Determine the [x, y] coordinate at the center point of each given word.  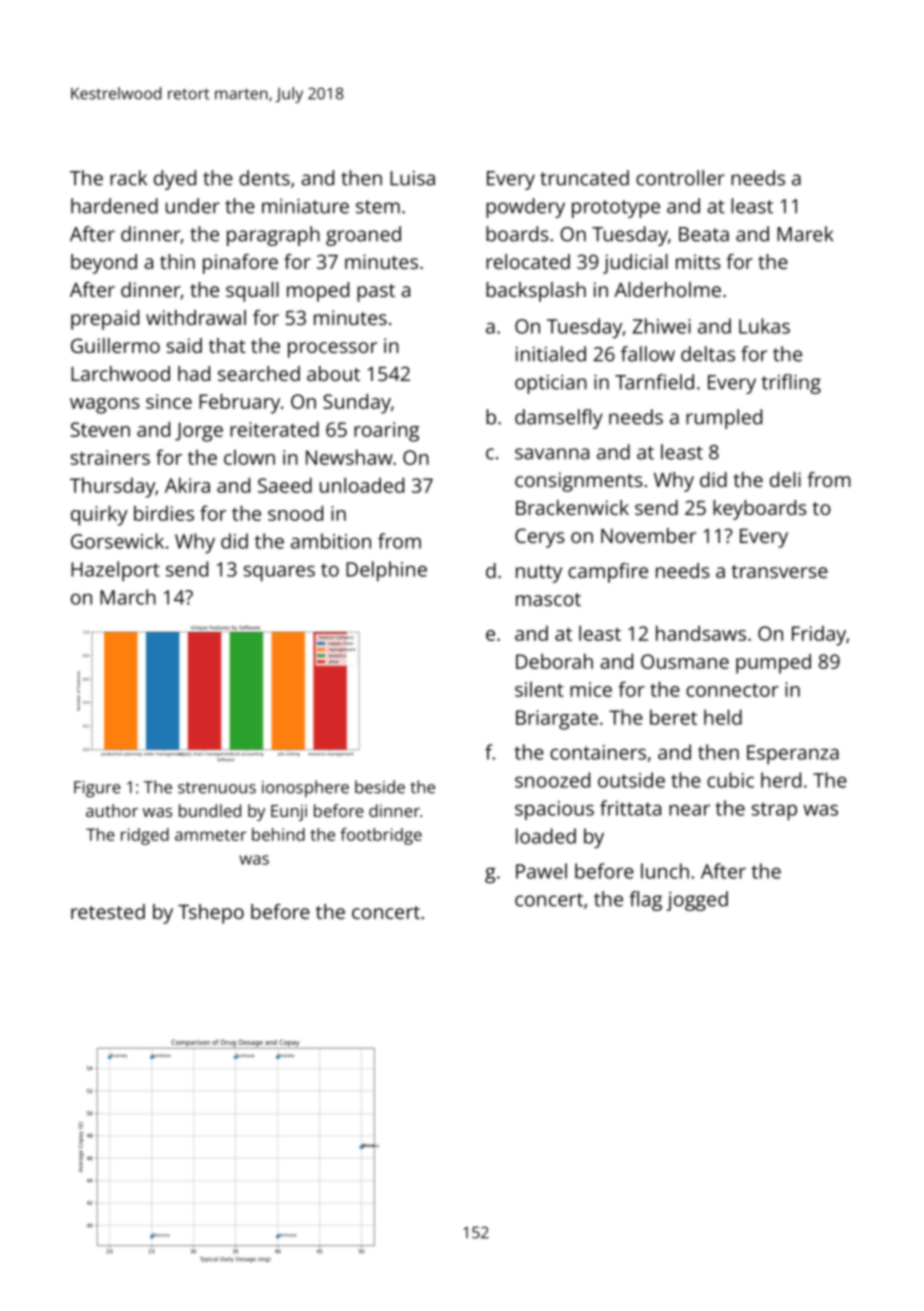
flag [645, 901]
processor [332, 350]
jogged [697, 901]
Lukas [764, 326]
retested [108, 911]
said [184, 345]
